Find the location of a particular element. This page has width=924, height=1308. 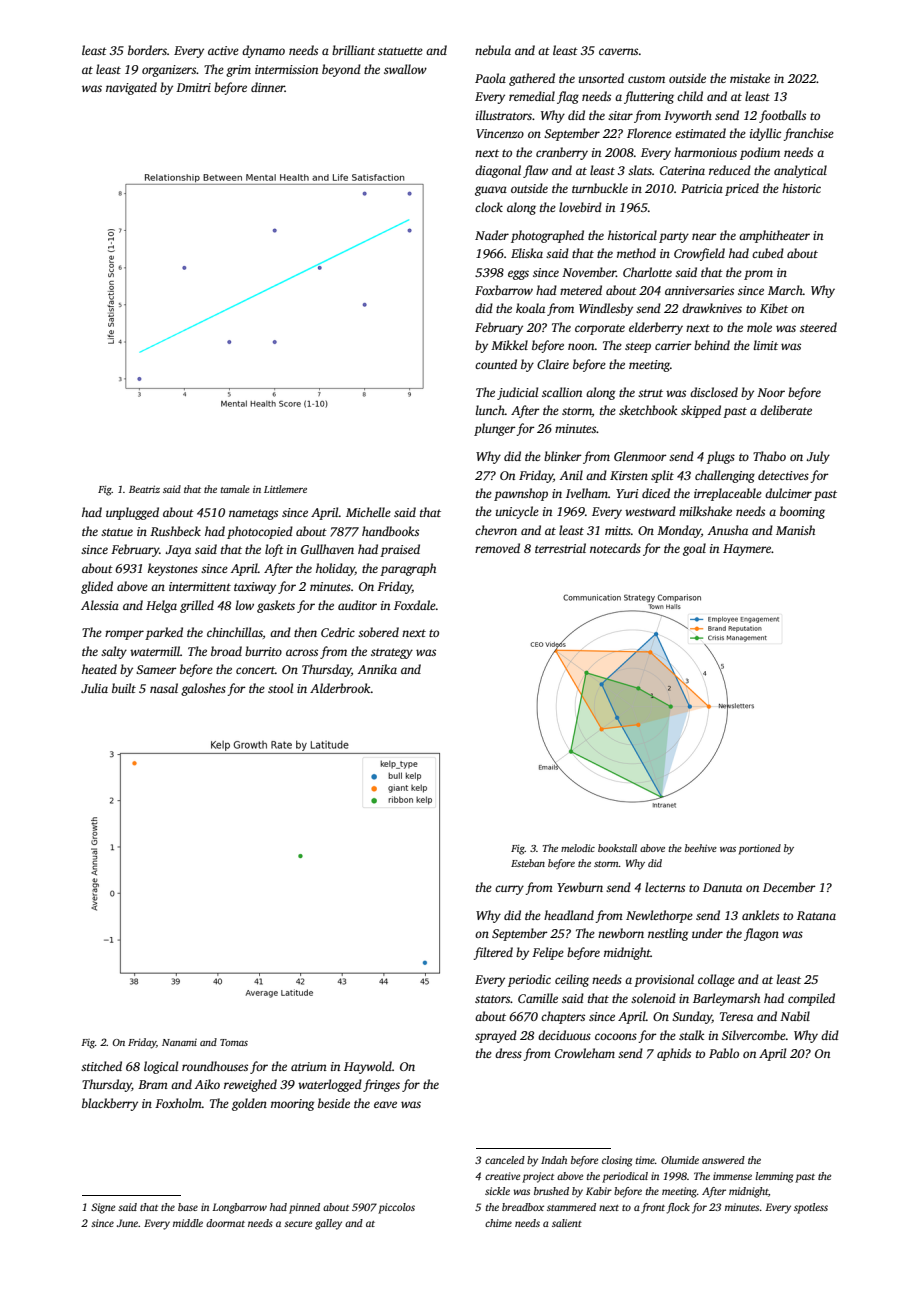

steered is located at coordinates (818, 327).
